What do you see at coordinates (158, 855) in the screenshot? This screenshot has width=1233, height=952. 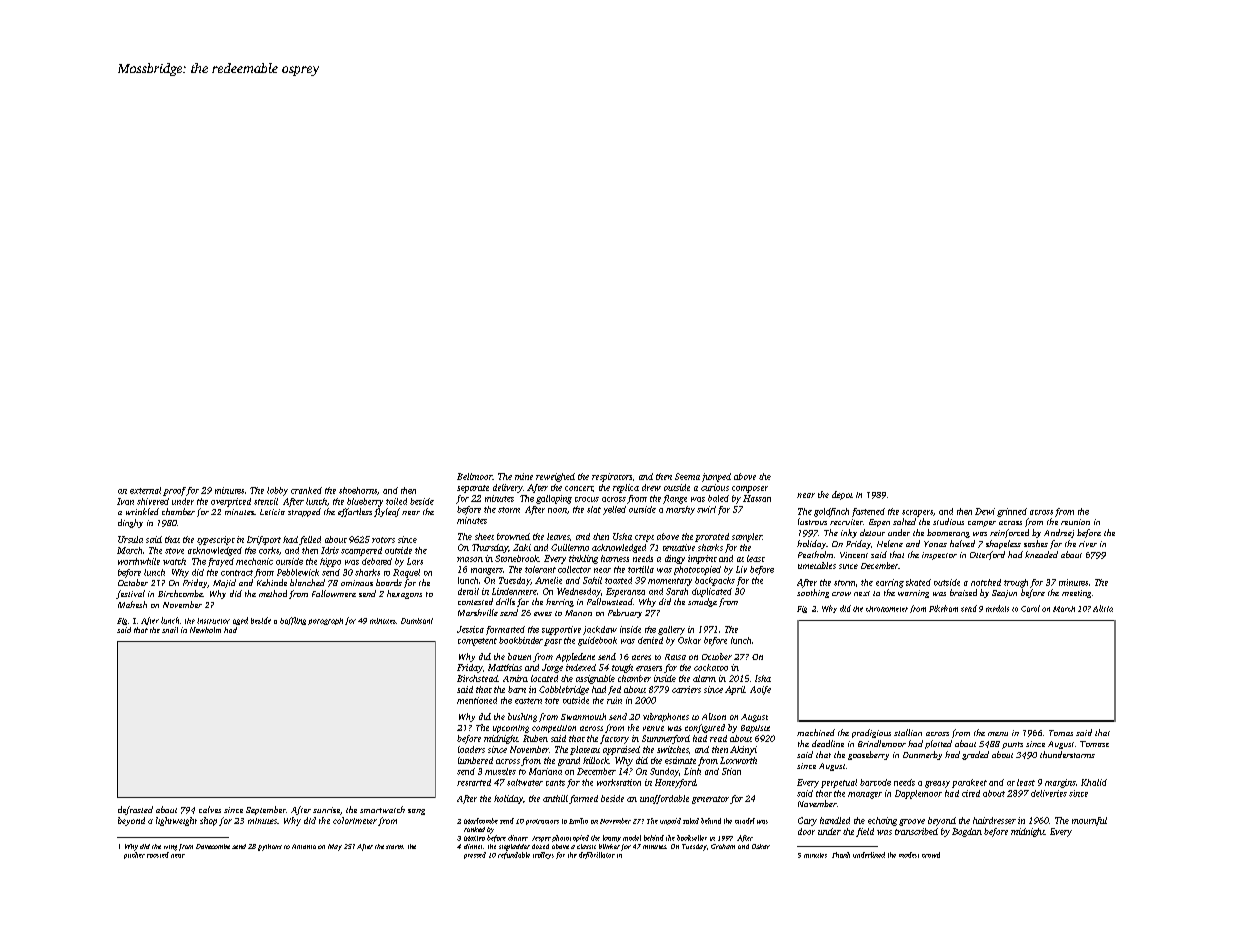 I see `roosted` at bounding box center [158, 855].
